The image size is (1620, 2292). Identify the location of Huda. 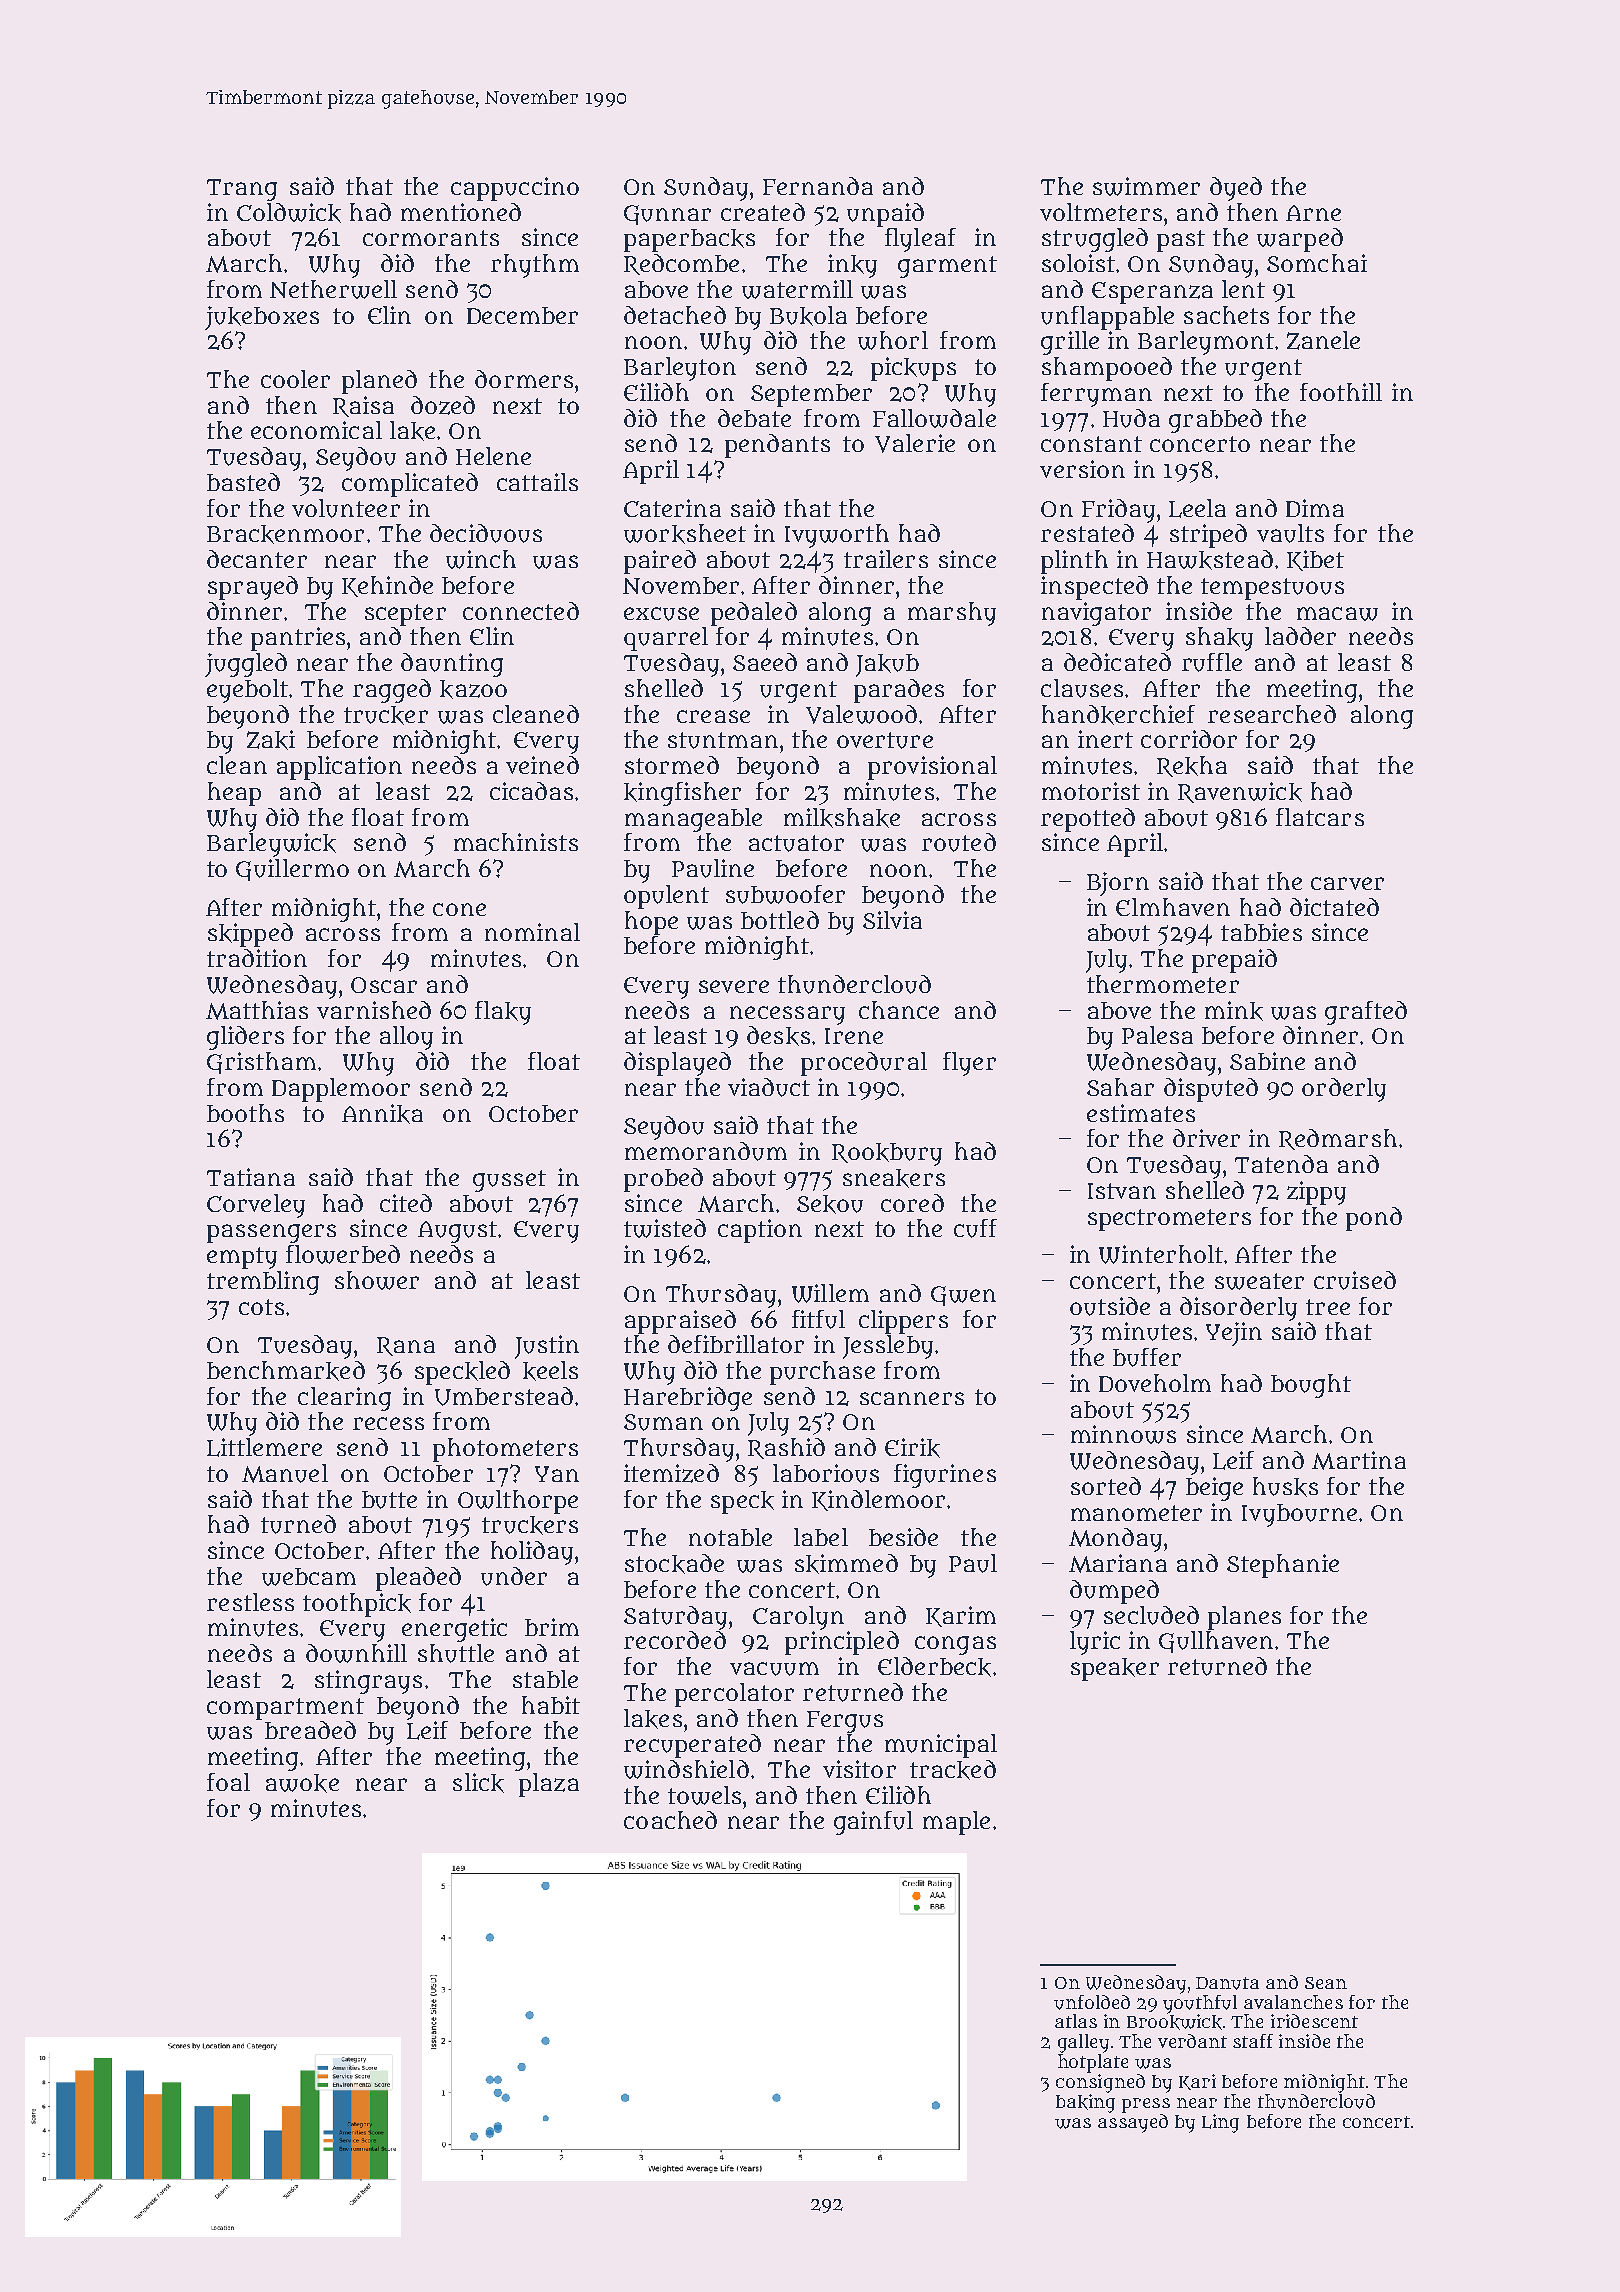
(1131, 418).
